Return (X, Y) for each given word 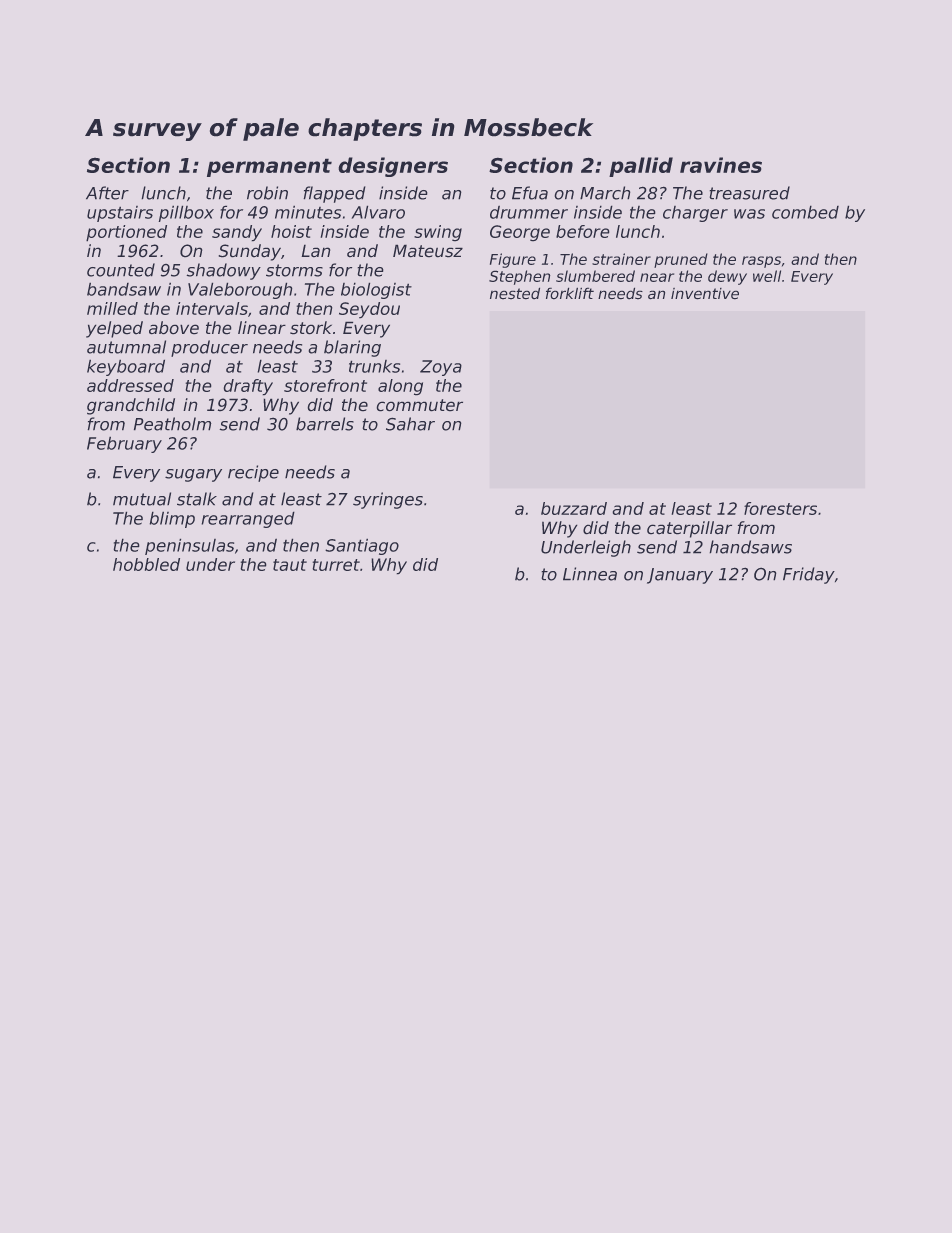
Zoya (441, 368)
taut (290, 565)
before (583, 231)
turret (336, 565)
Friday (809, 575)
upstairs (120, 214)
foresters (780, 508)
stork (311, 328)
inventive (705, 294)
